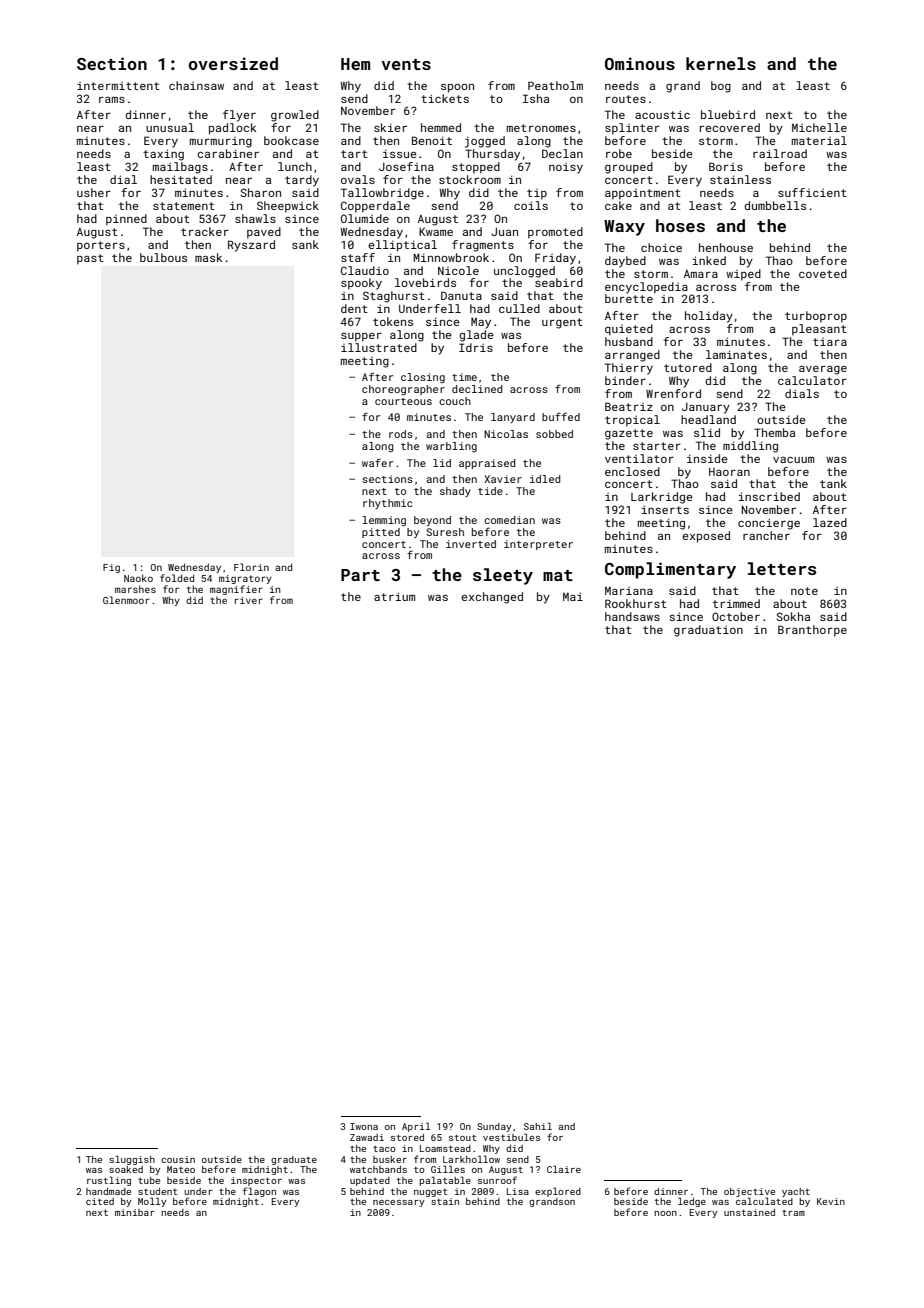  I want to click on Glenmoor, so click(126, 600).
